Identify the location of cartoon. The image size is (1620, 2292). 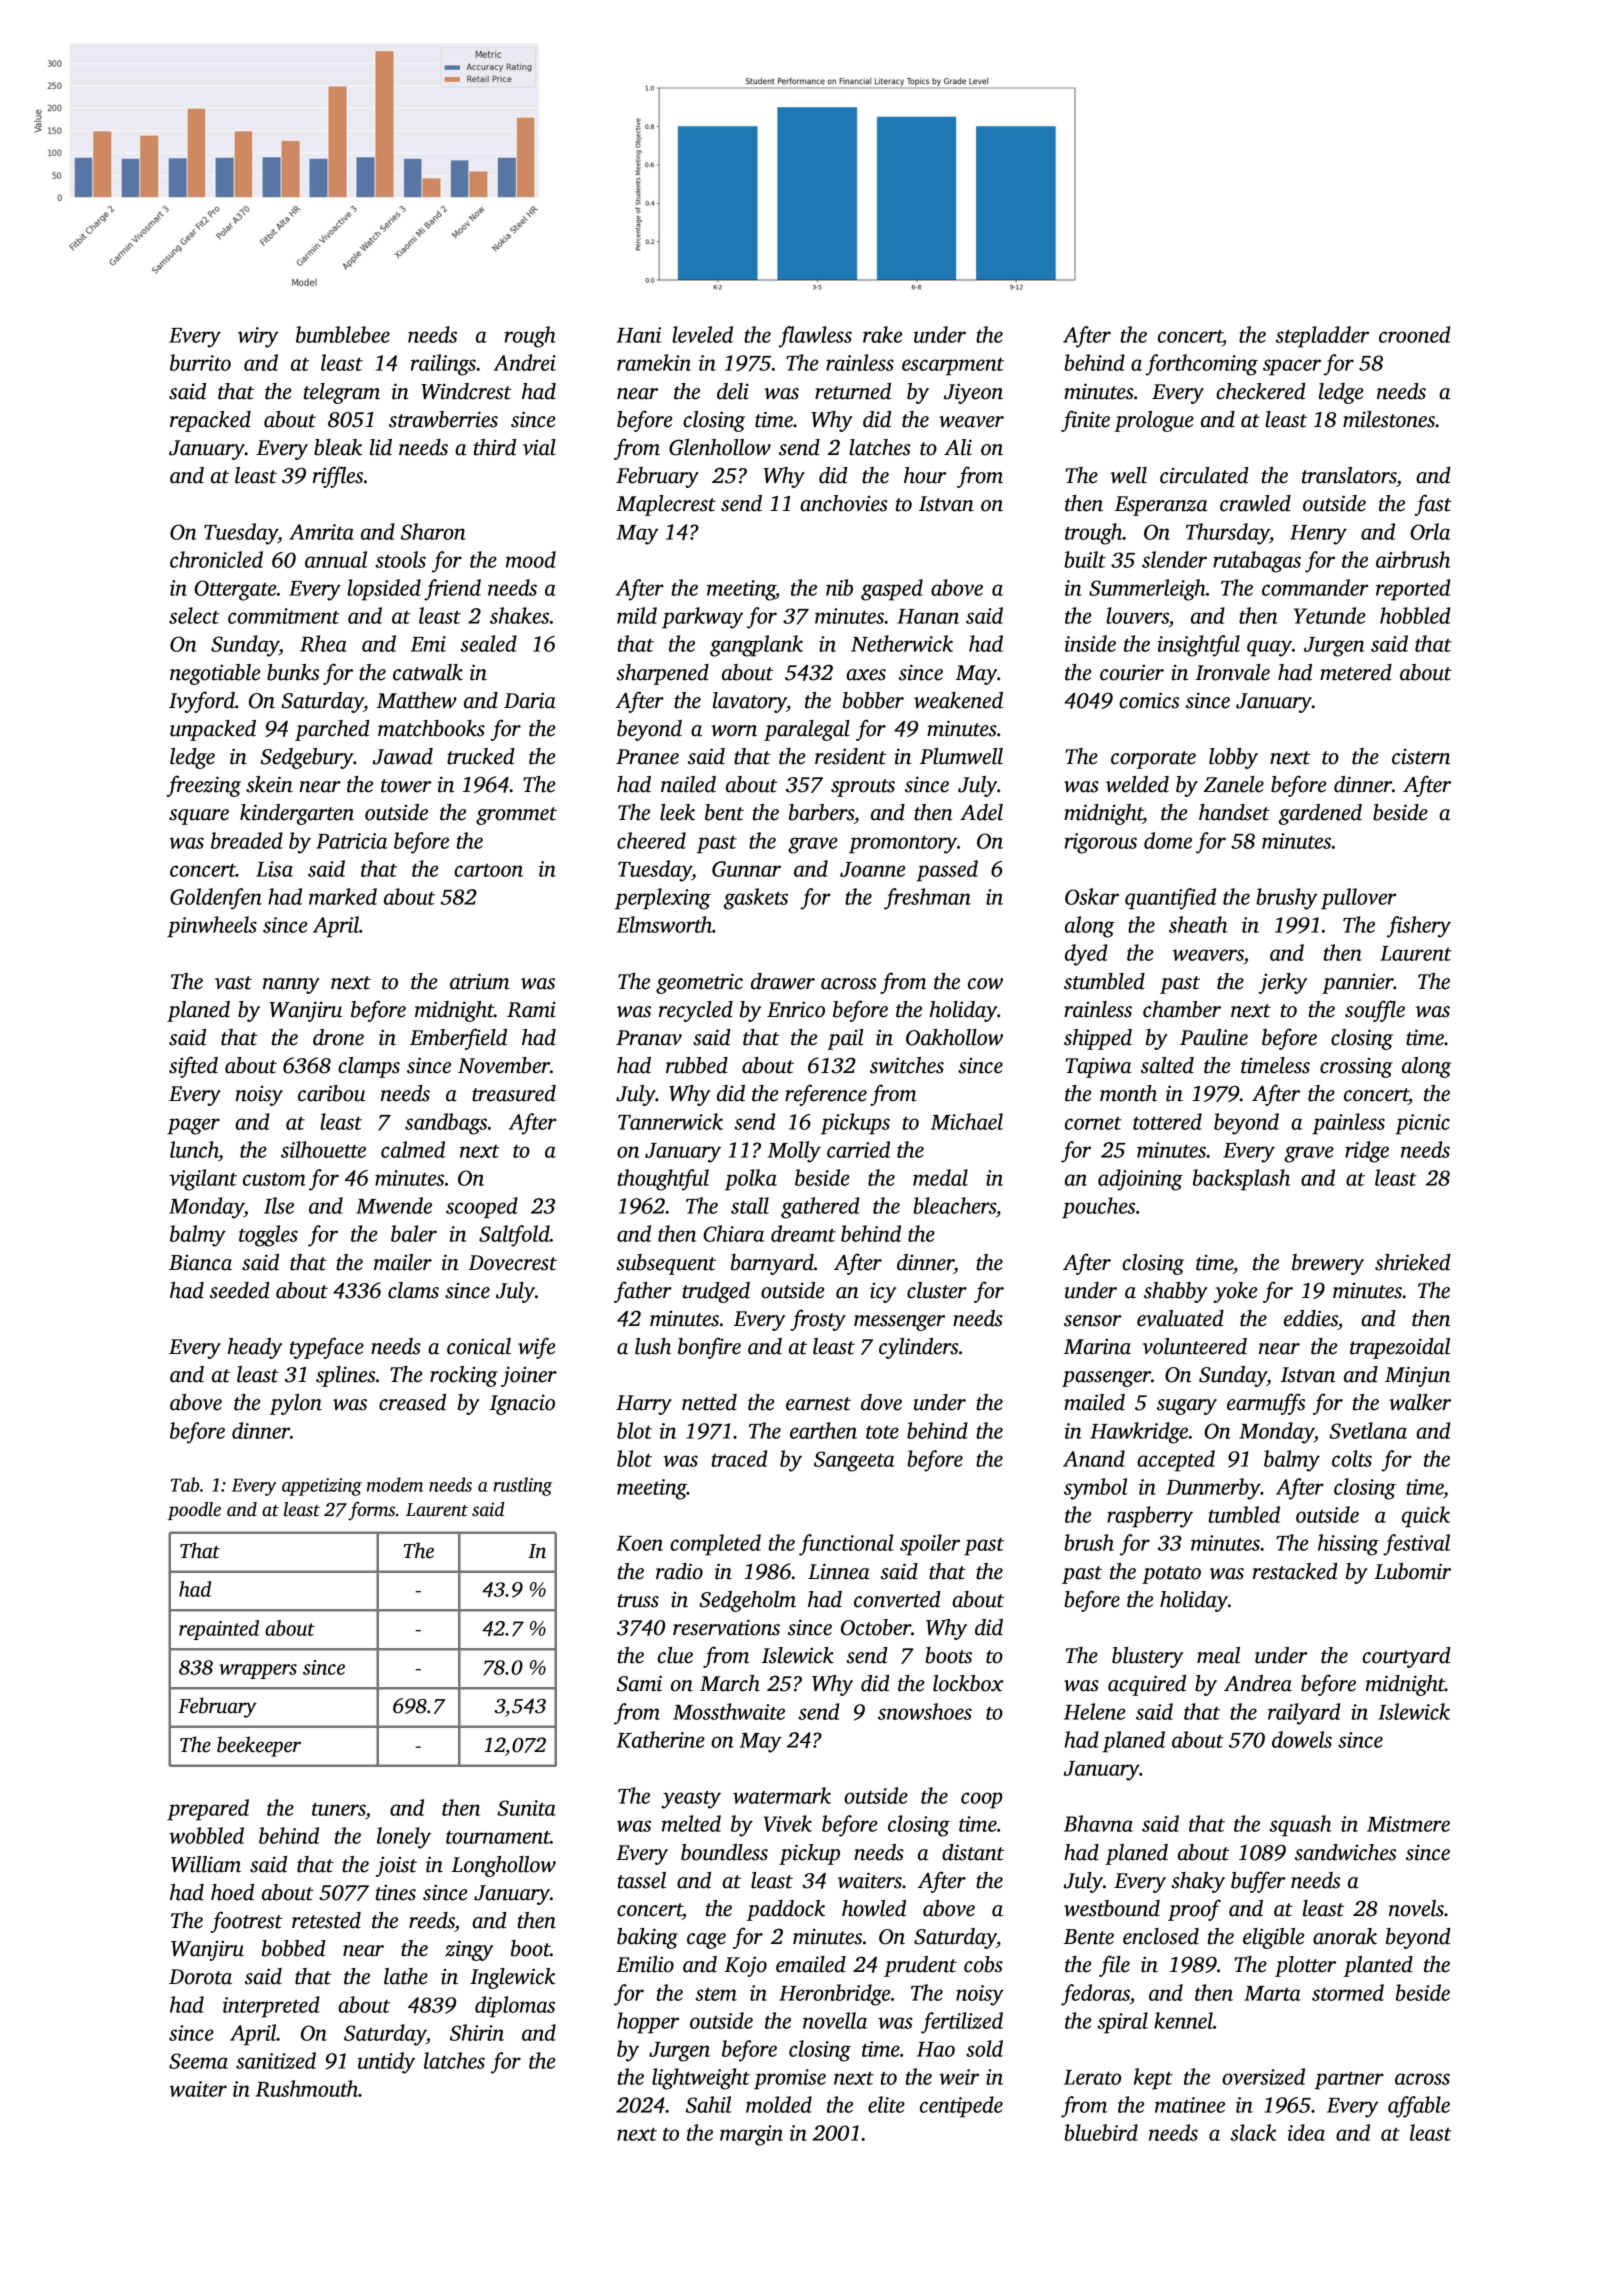
(488, 870).
